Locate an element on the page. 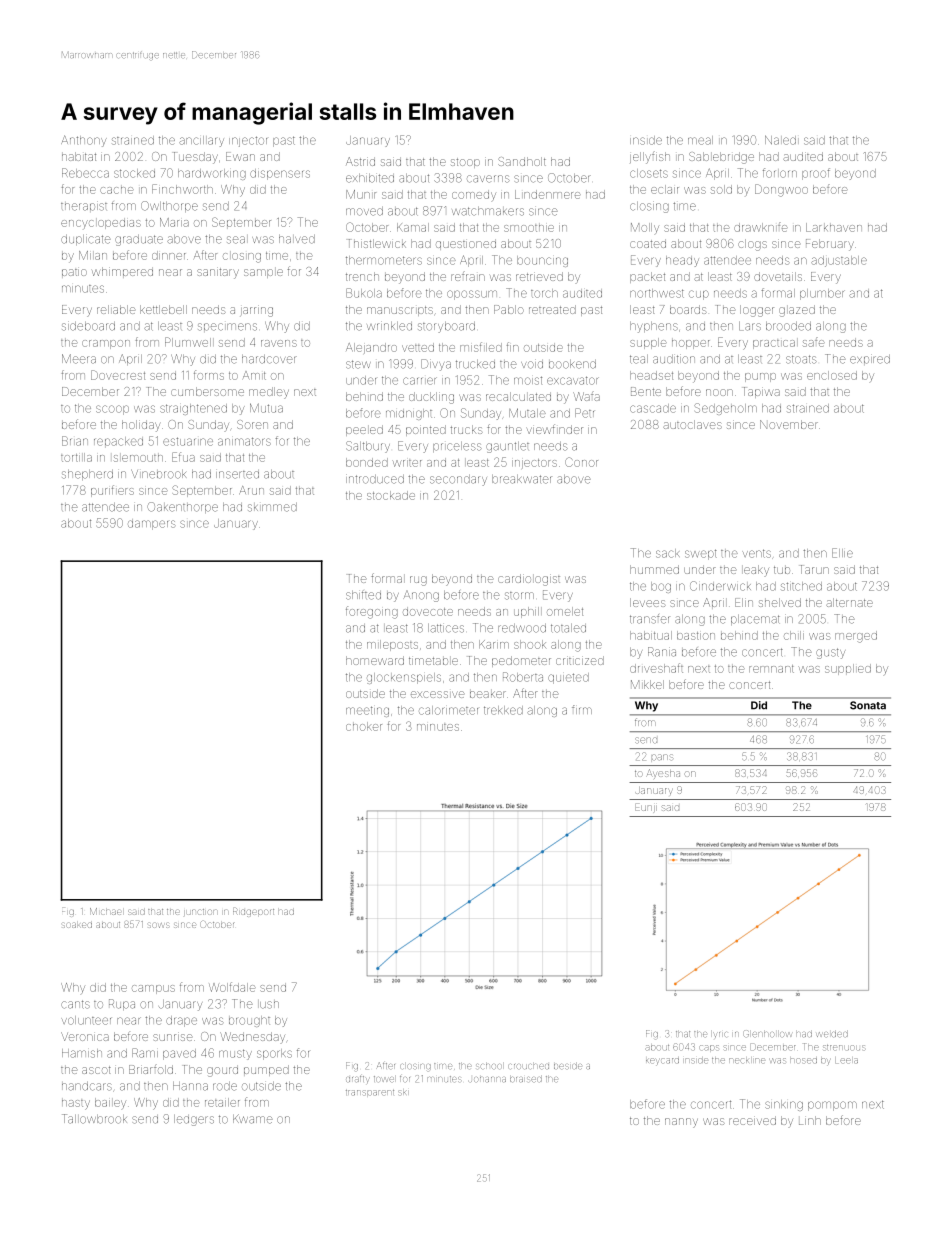 Image resolution: width=952 pixels, height=1233 pixels. Larkhaven is located at coordinates (834, 227).
